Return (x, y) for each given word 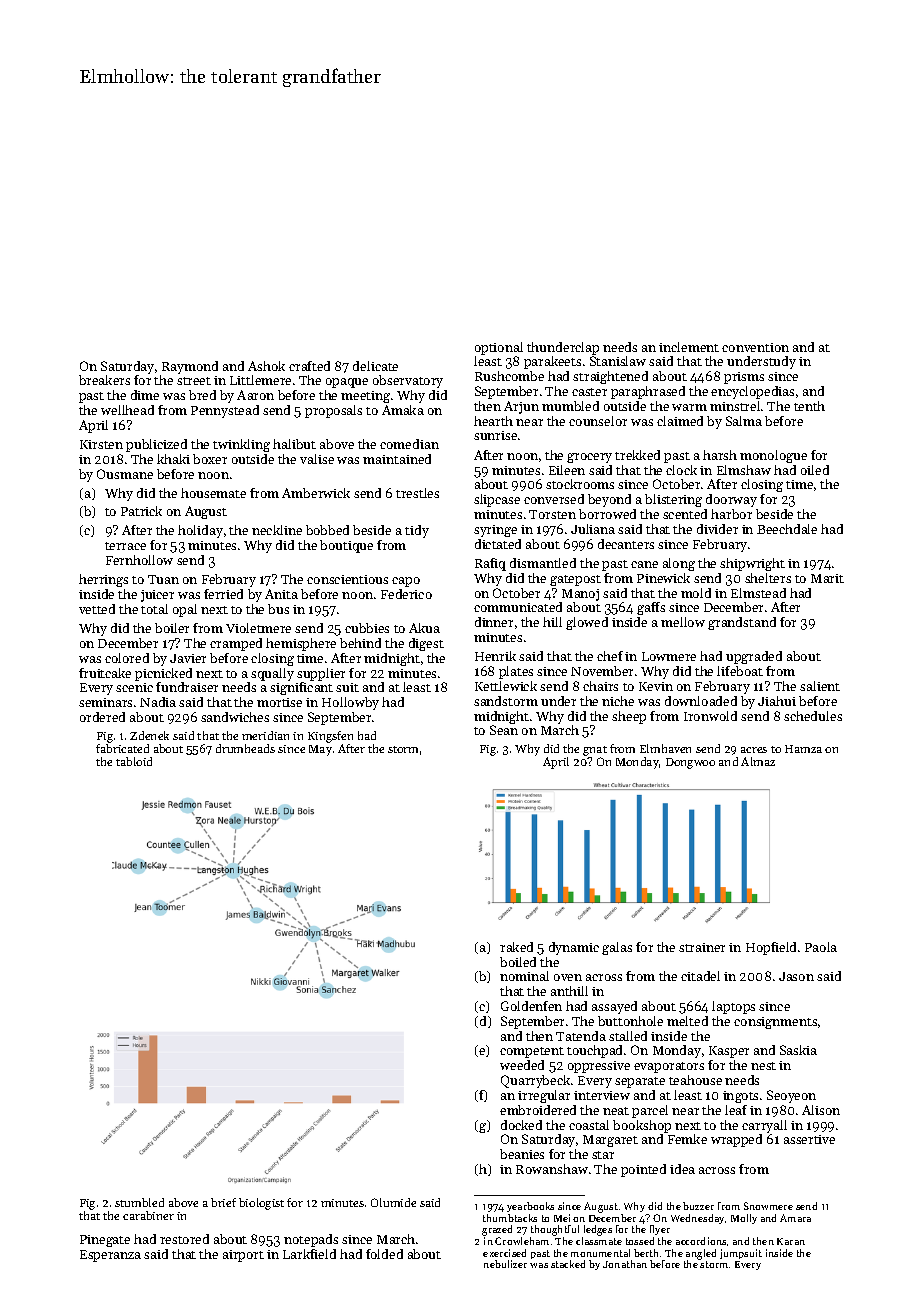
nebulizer (505, 1264)
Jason (796, 976)
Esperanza (110, 1256)
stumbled (139, 1202)
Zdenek (149, 735)
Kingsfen (330, 737)
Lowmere (669, 656)
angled (701, 1254)
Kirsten (101, 444)
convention (755, 347)
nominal (524, 976)
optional (499, 348)
